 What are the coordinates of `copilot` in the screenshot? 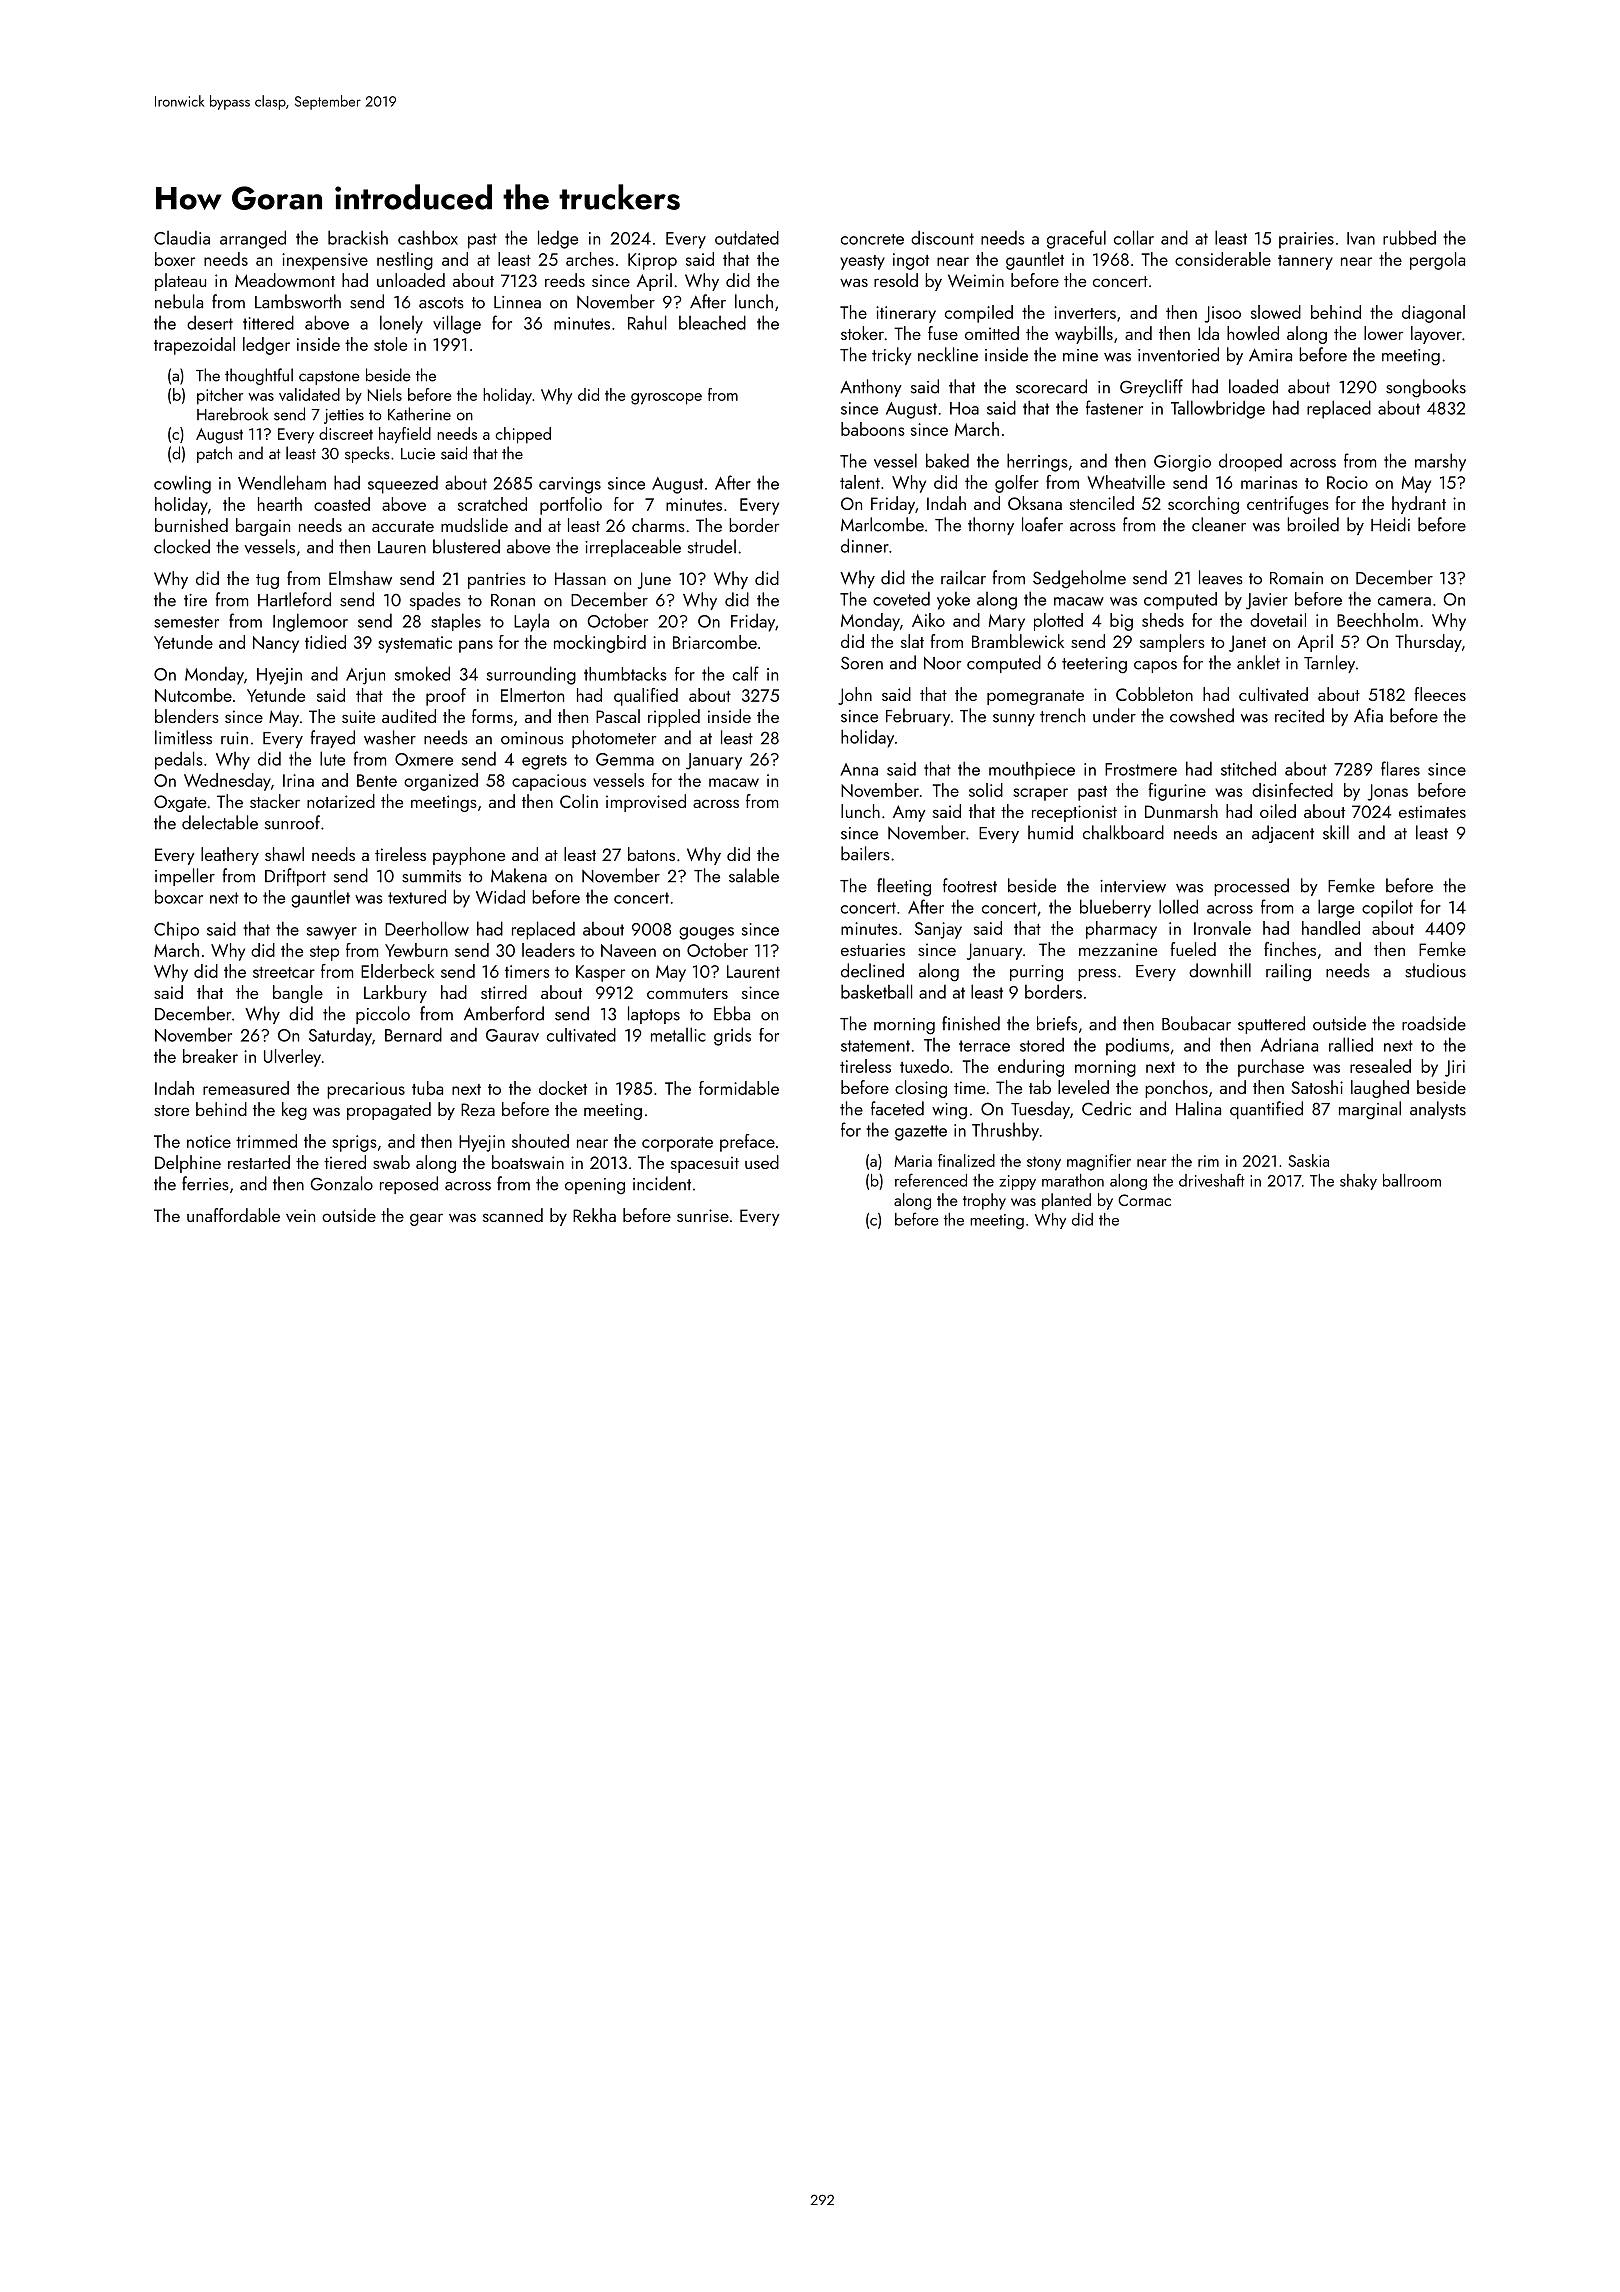 It's located at (1387, 908).
